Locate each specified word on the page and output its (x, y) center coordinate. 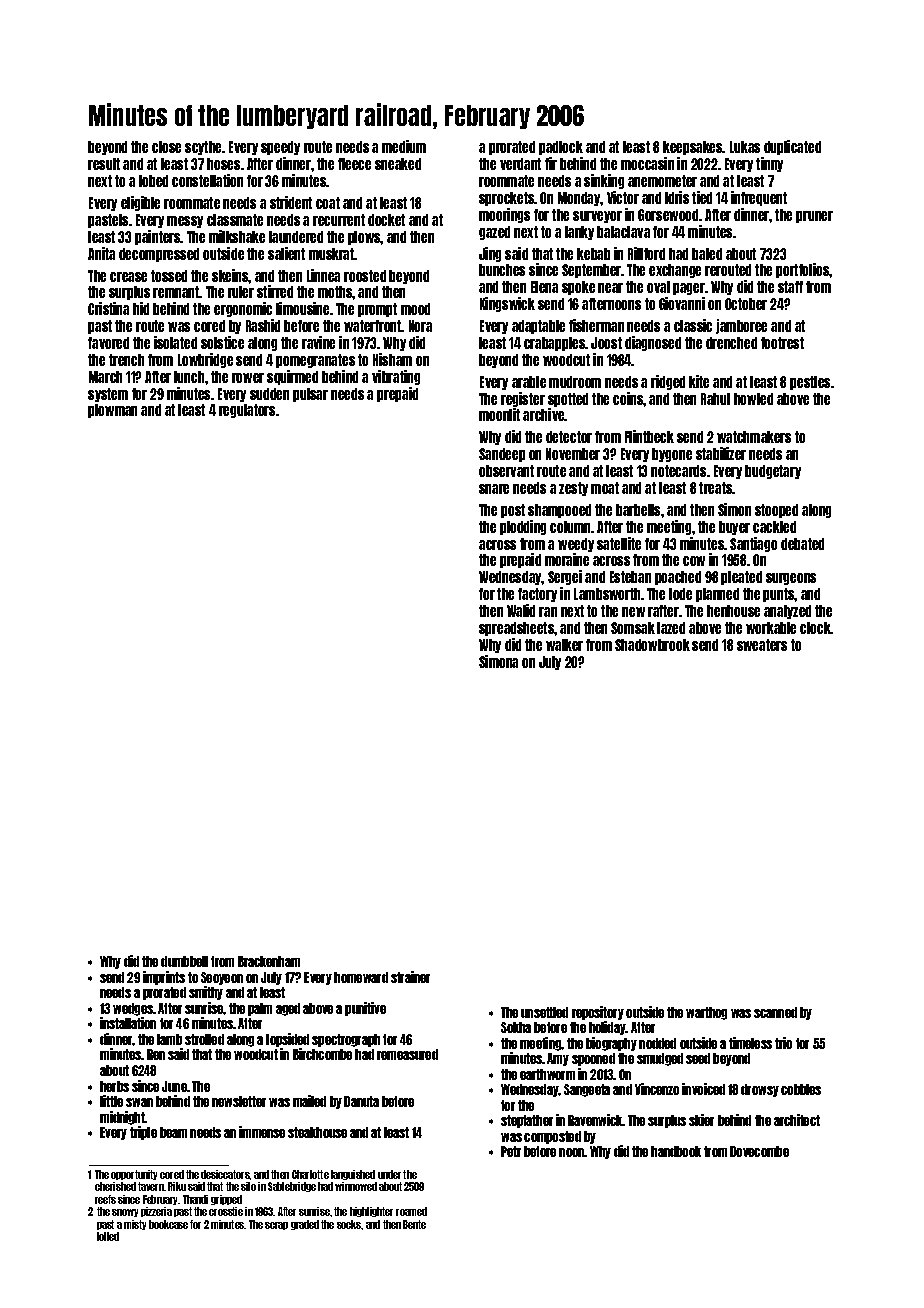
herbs (114, 1086)
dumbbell (184, 961)
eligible (140, 203)
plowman (112, 411)
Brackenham (269, 961)
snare (494, 489)
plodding (523, 527)
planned (717, 595)
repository (598, 1013)
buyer (734, 528)
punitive (365, 1009)
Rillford (646, 253)
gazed (494, 233)
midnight (122, 1118)
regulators (247, 411)
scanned (775, 1012)
